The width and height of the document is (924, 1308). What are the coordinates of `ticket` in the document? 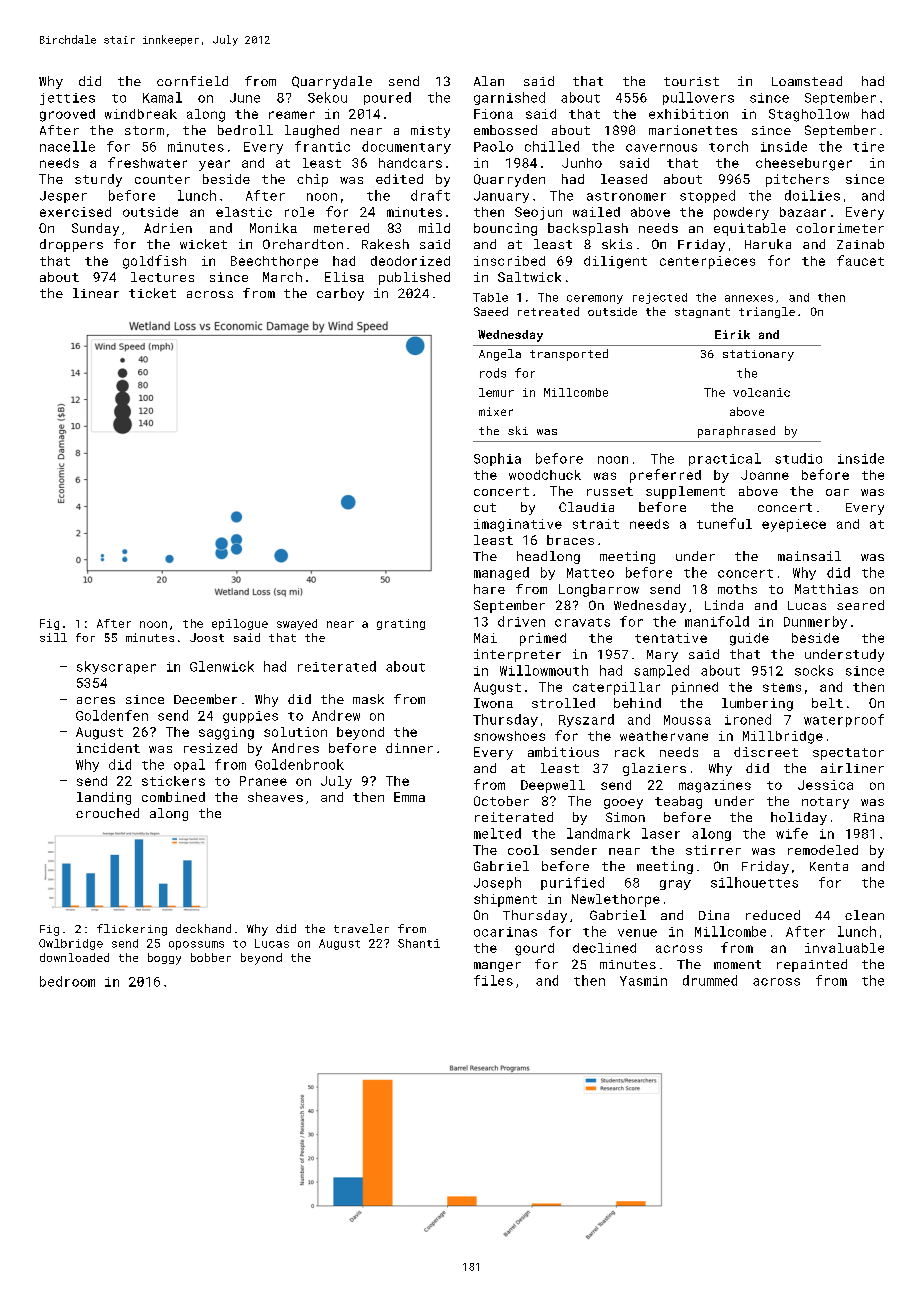 It's located at (152, 293).
